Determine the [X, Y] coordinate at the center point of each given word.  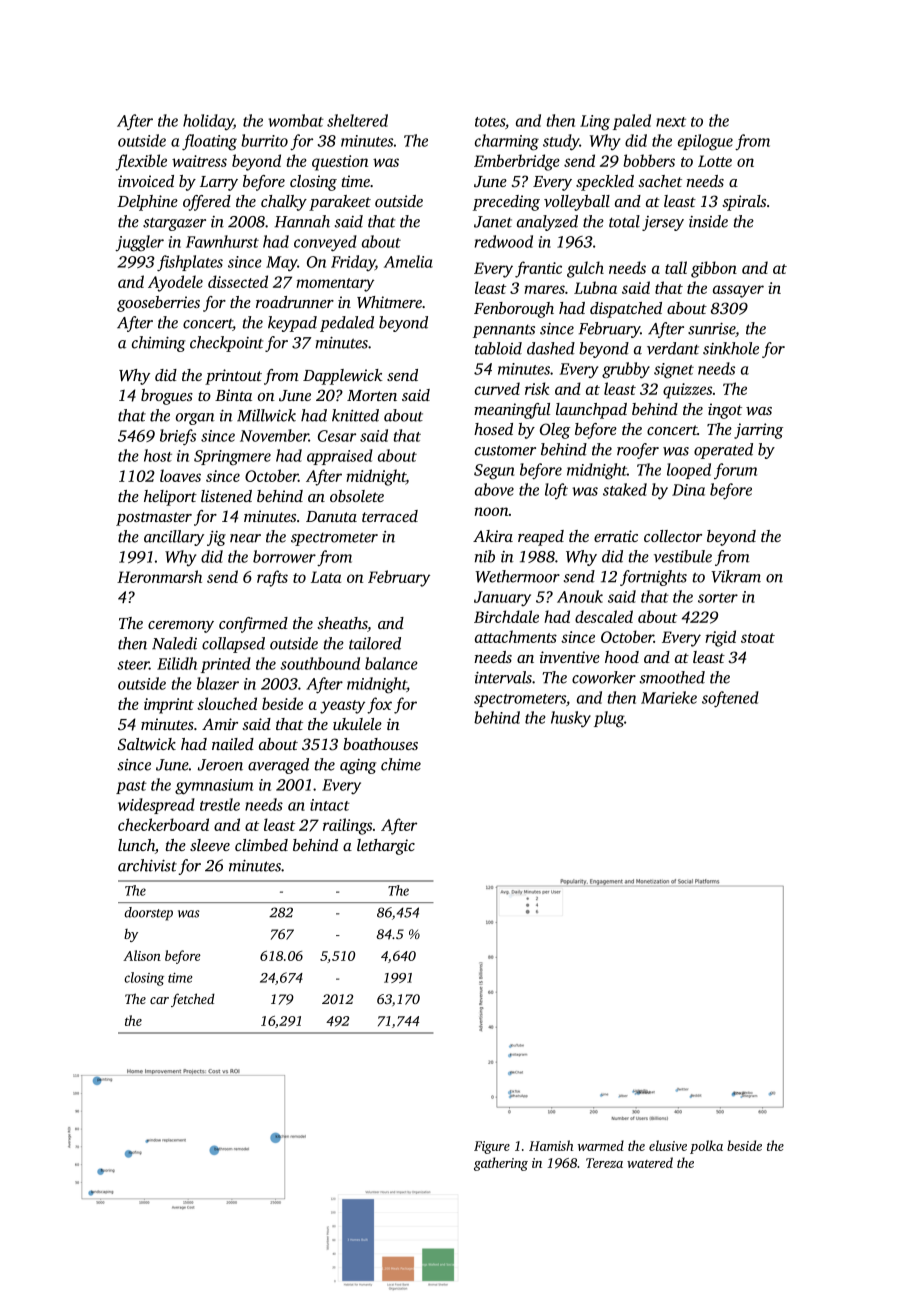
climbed [261, 845]
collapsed [233, 645]
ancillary [174, 538]
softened [730, 699]
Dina [688, 490]
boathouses [380, 744]
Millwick [266, 415]
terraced [390, 516]
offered [207, 203]
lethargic [386, 847]
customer [505, 450]
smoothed [672, 677]
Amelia [408, 261]
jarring [758, 431]
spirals [744, 203]
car [159, 1000]
